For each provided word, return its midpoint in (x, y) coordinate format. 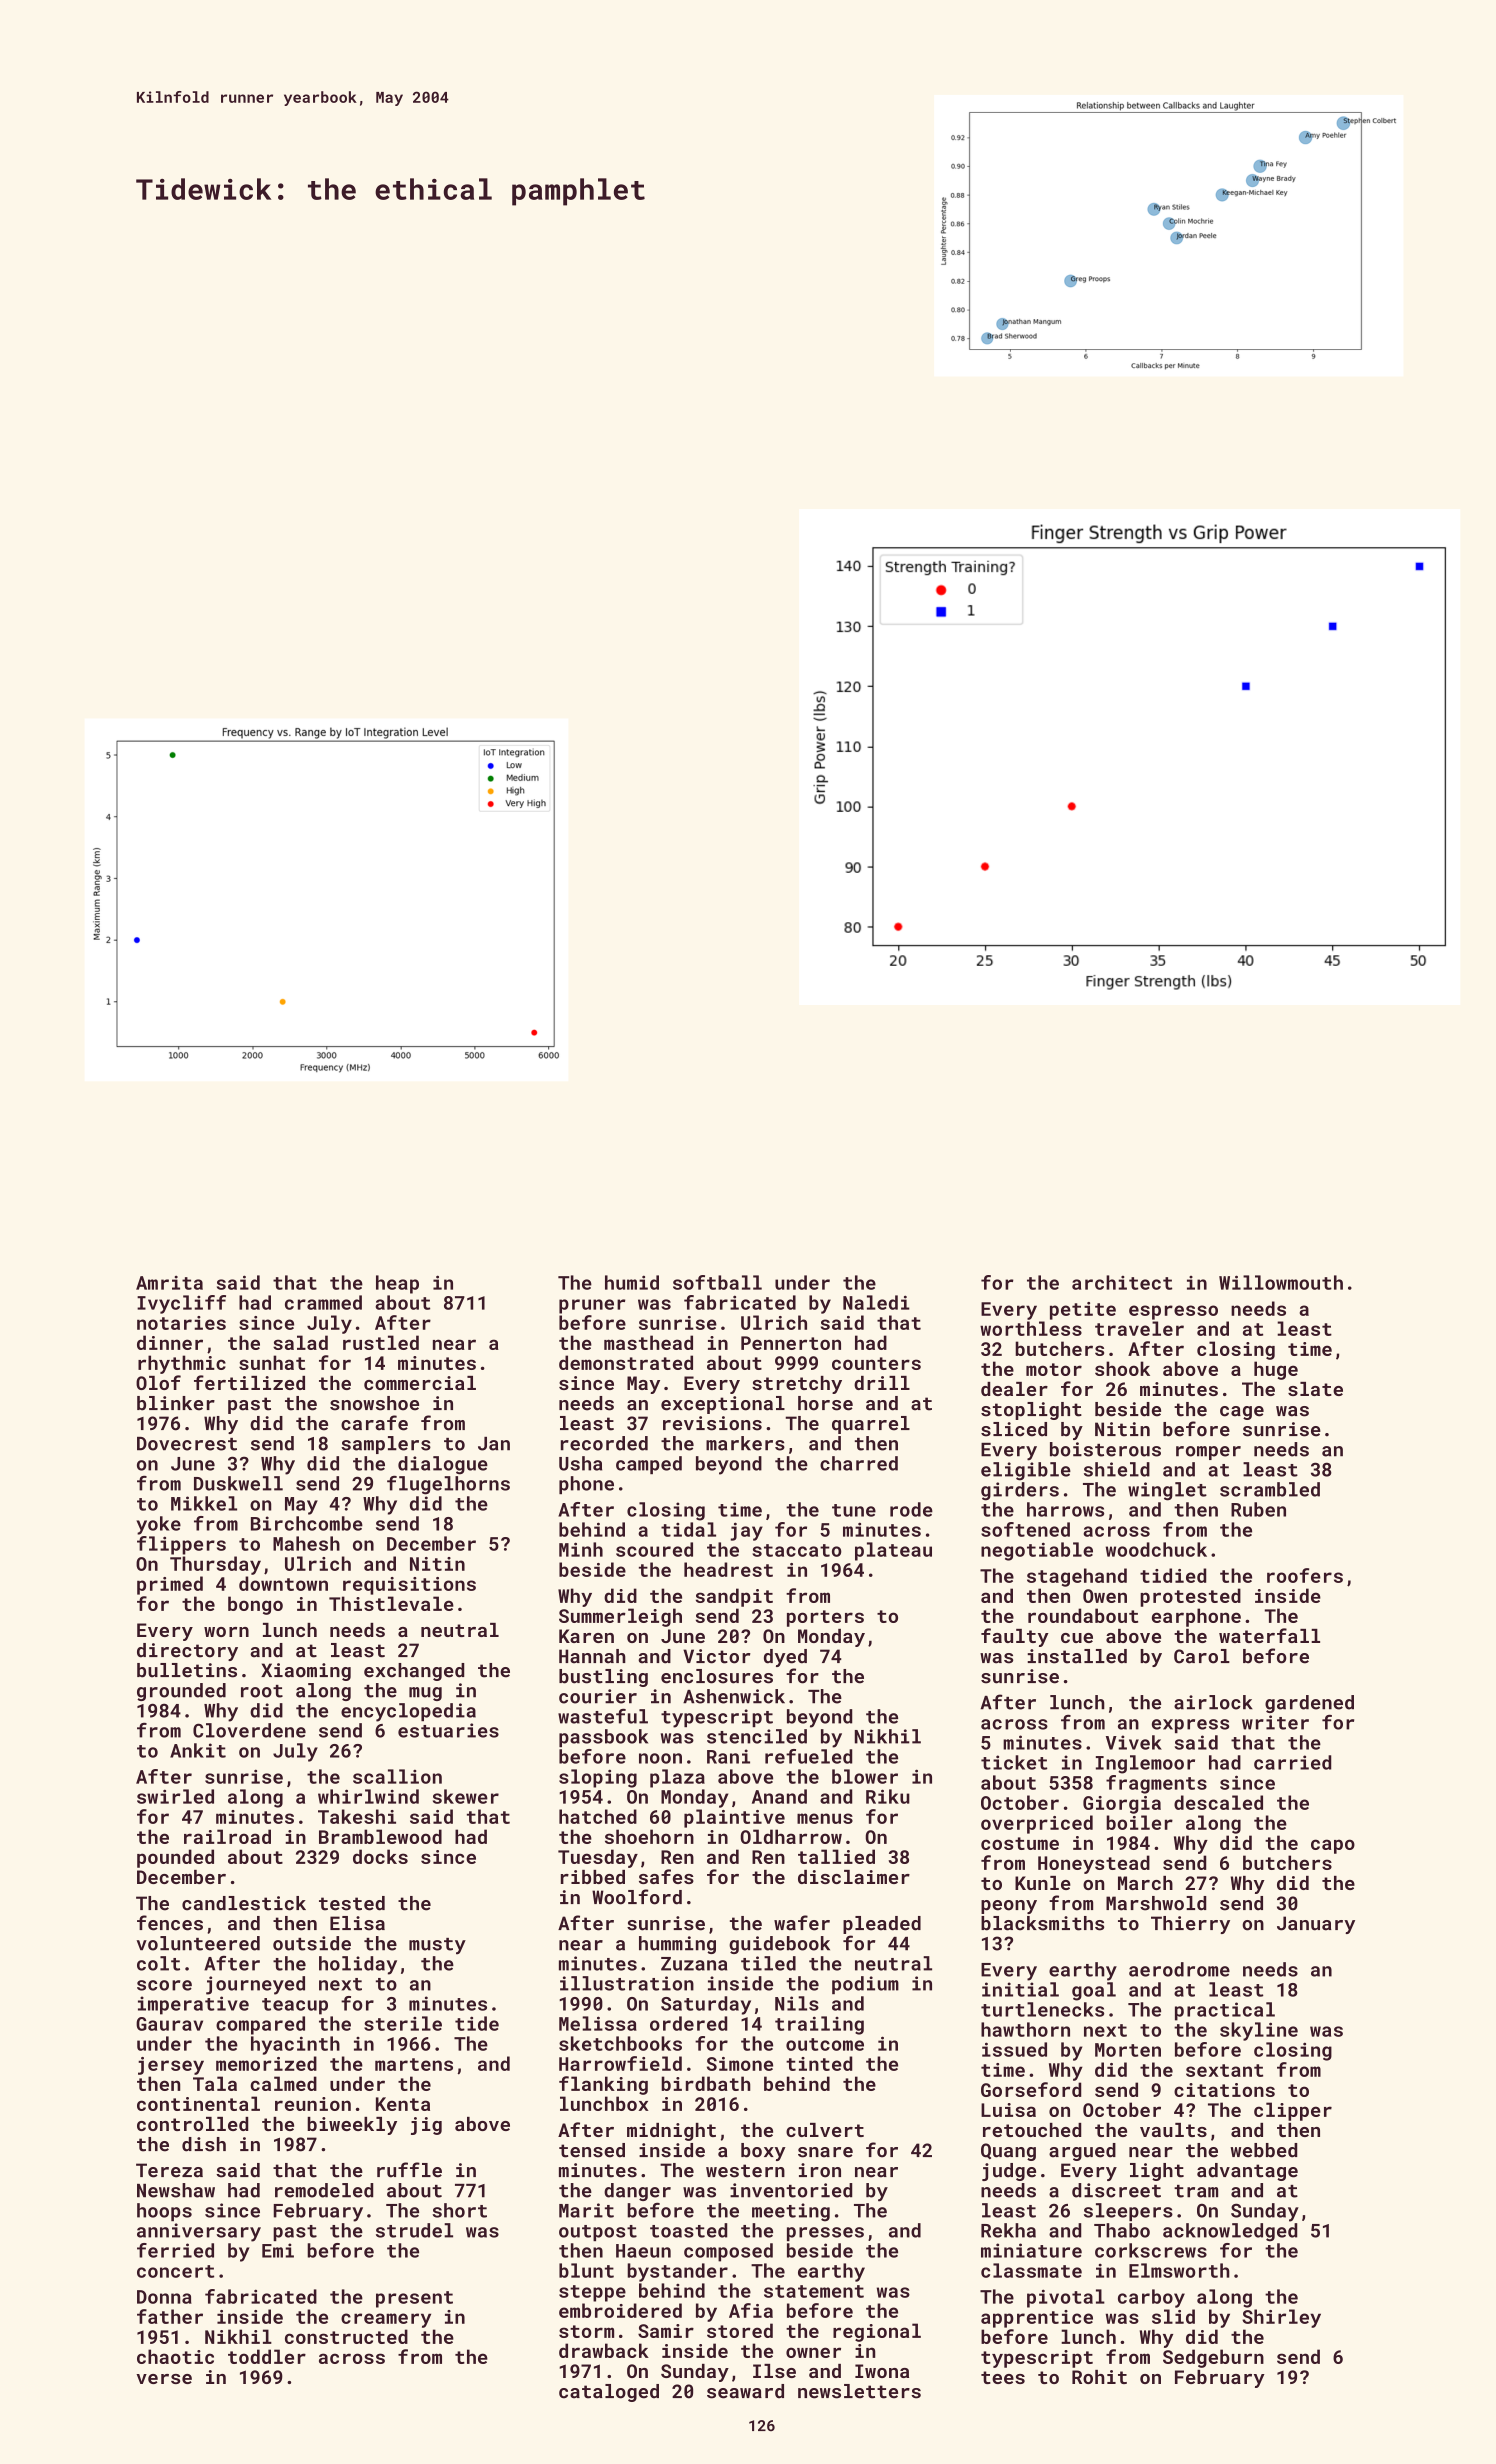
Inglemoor (1145, 1764)
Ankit (198, 1750)
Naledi (876, 1302)
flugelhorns (448, 1485)
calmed (283, 2083)
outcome (825, 2044)
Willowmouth (1281, 1282)
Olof (158, 1382)
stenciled (757, 1736)
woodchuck (1156, 1549)
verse (164, 2379)
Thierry (1190, 1925)
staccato (797, 1550)
